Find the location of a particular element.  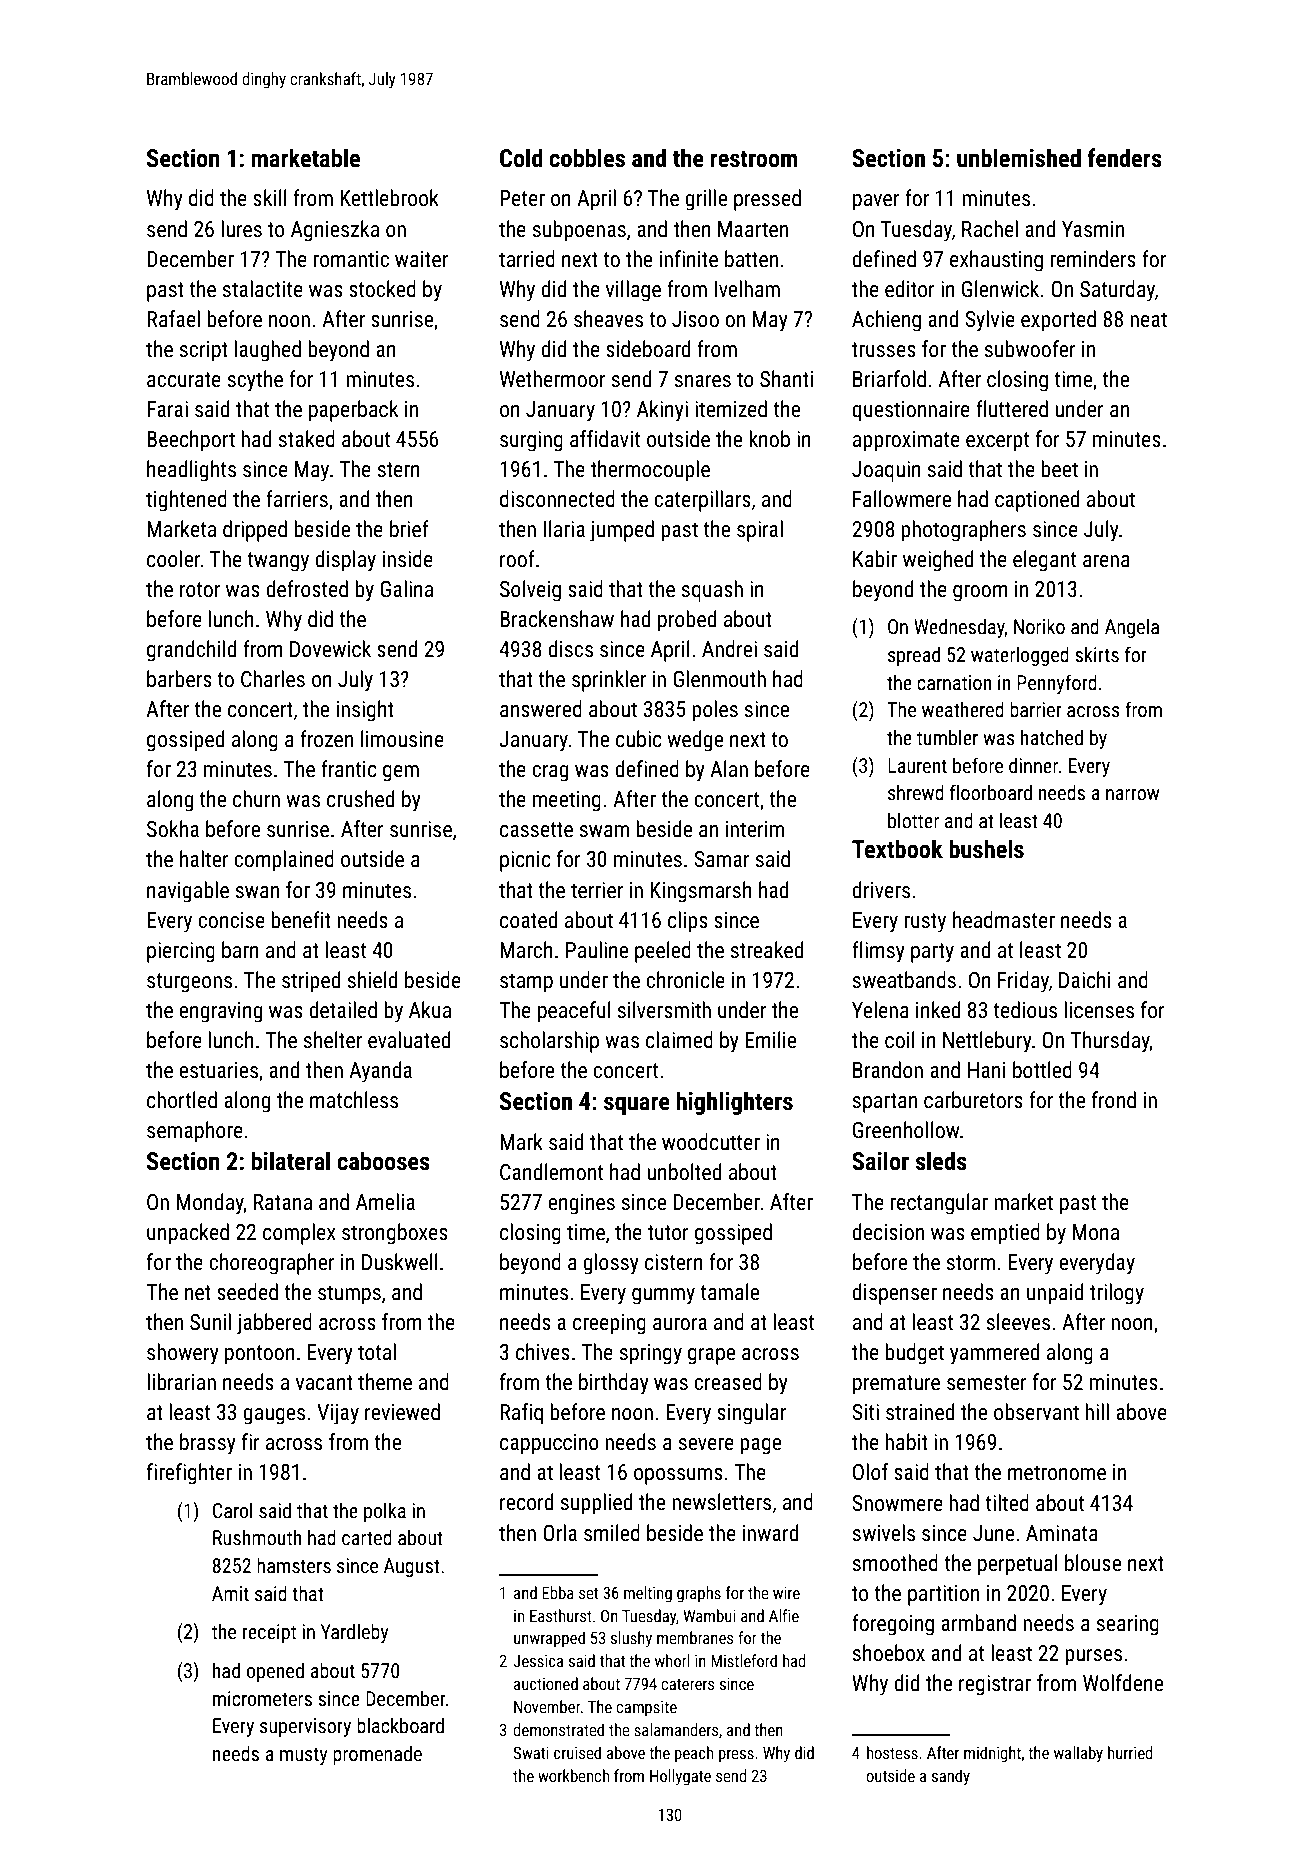

Akinyi is located at coordinates (662, 411).
